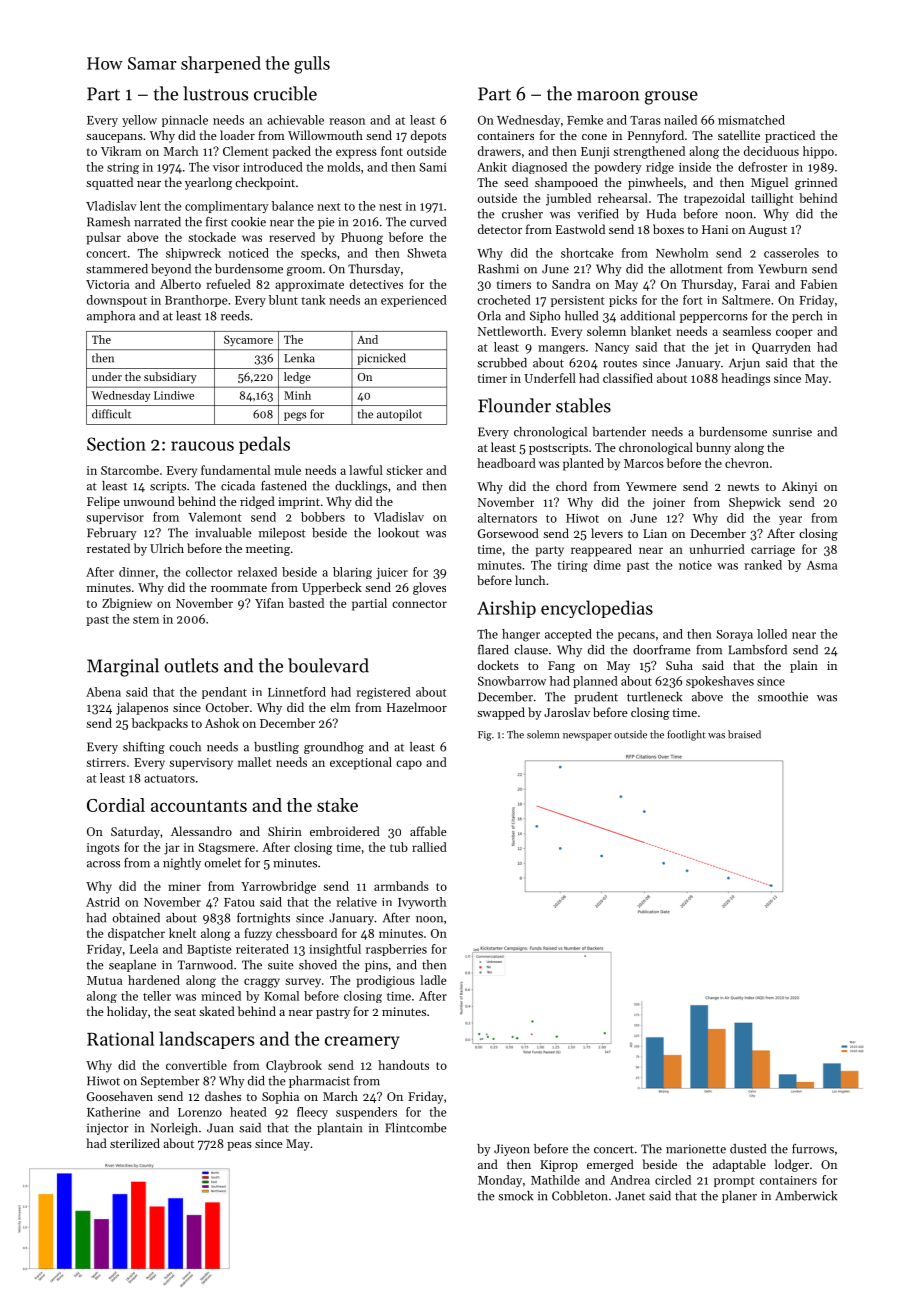  Describe the element at coordinates (215, 93) in the screenshot. I see `lustrous` at that location.
